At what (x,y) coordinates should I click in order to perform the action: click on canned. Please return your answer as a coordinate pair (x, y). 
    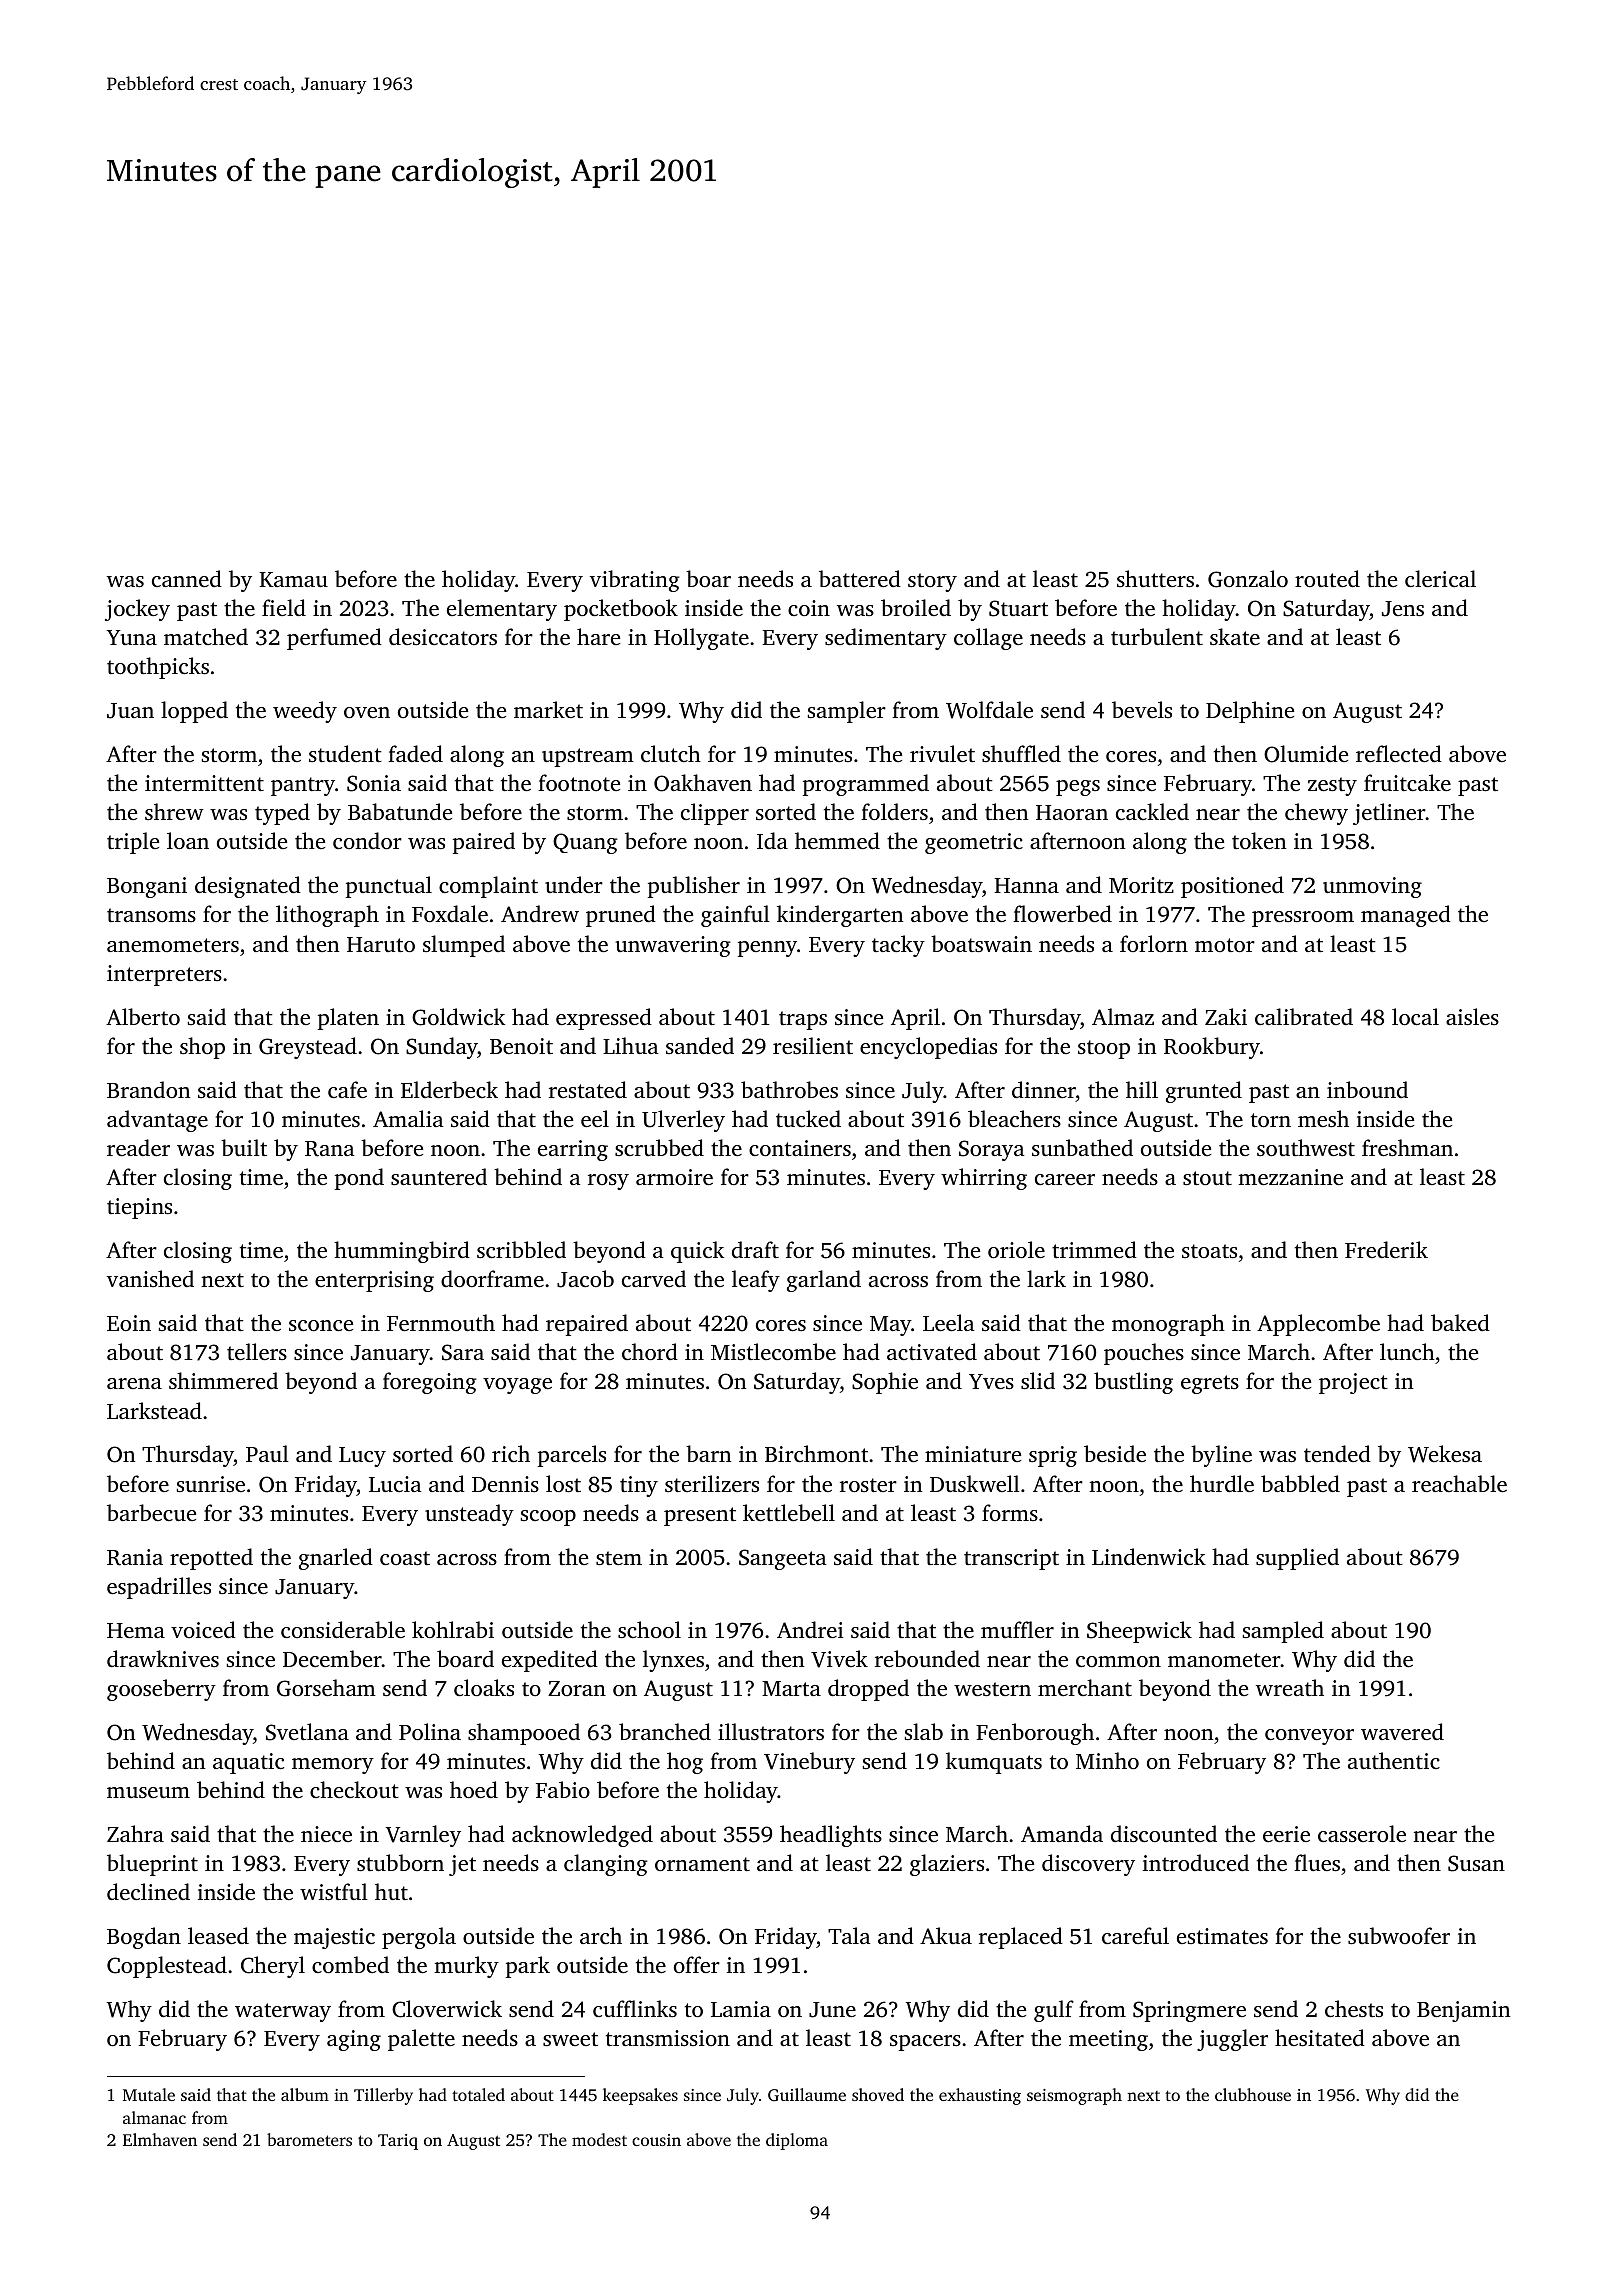
    Looking at the image, I should click on (187, 578).
